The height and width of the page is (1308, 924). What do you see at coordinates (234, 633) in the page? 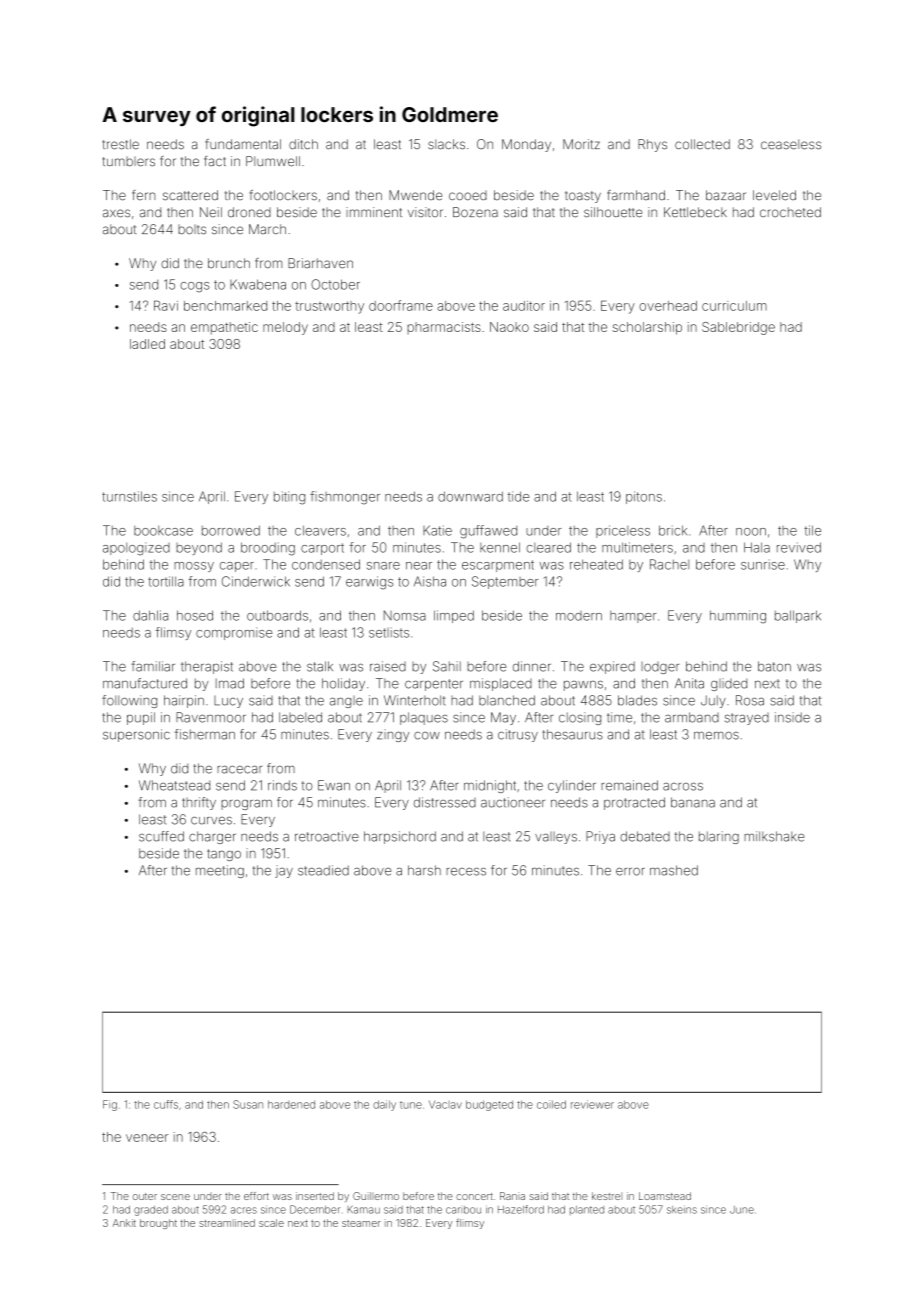
I see `compromise` at bounding box center [234, 633].
